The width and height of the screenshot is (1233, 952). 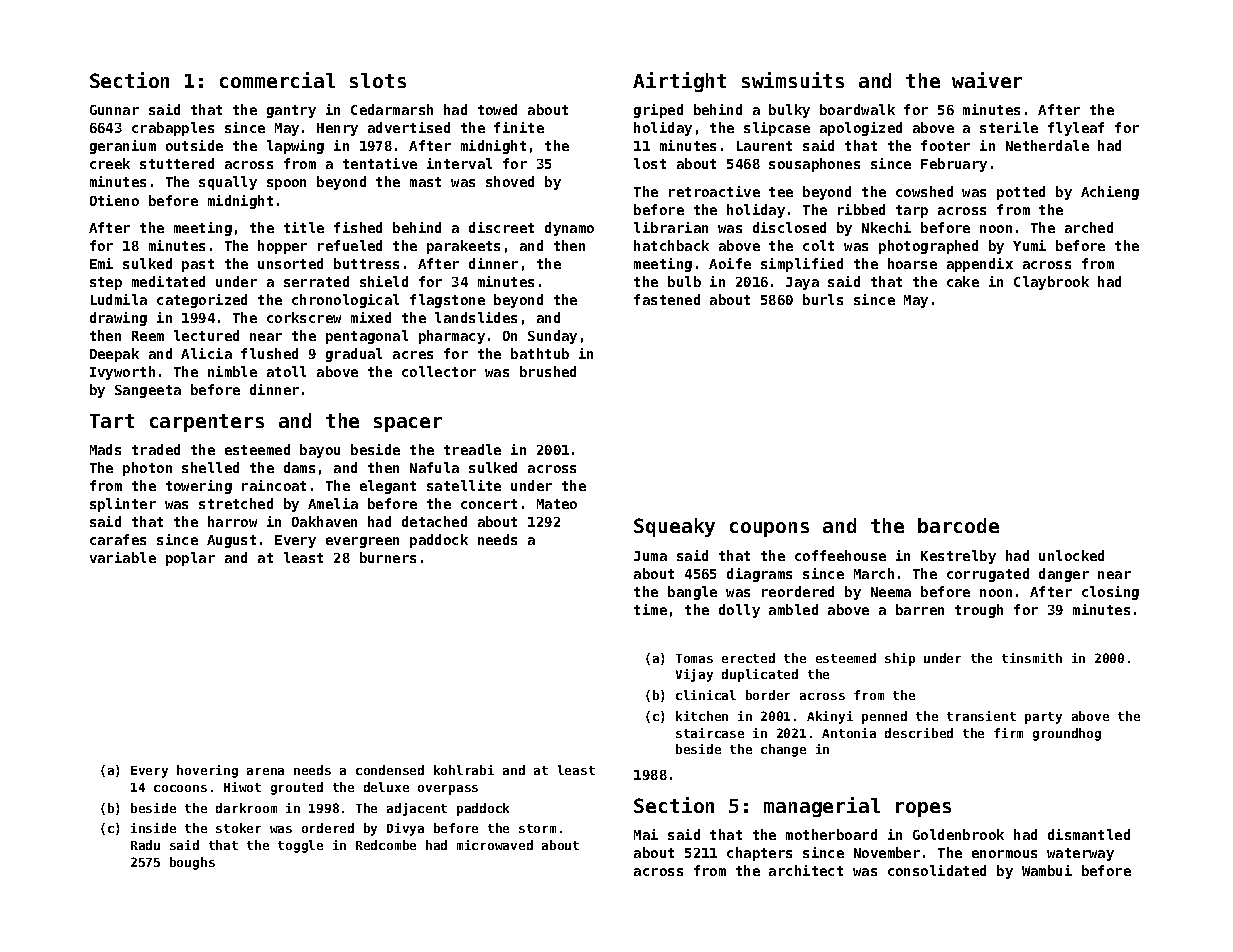 What do you see at coordinates (123, 505) in the screenshot?
I see `splinter` at bounding box center [123, 505].
